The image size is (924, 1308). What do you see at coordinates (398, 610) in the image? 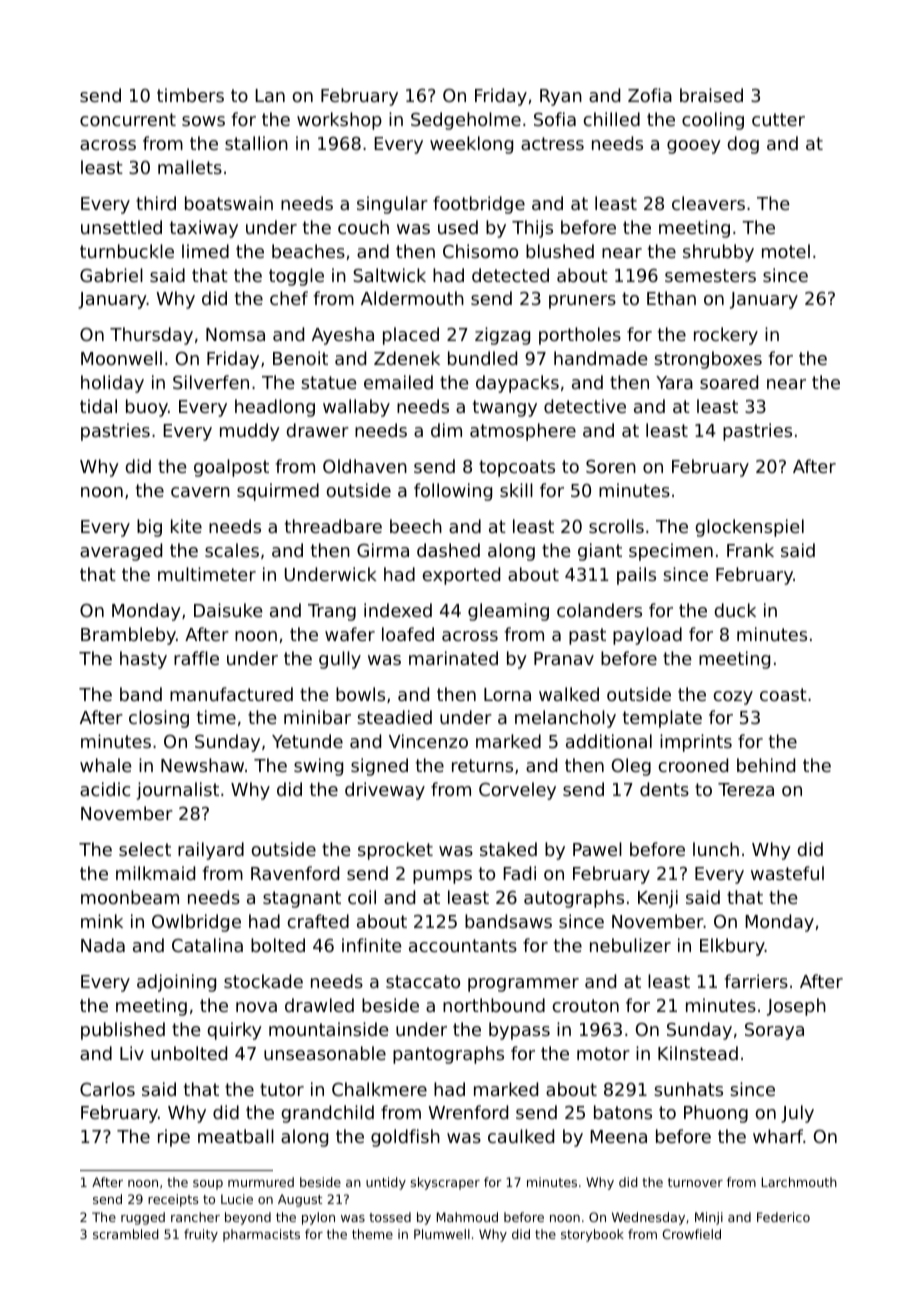
I see `indexed` at bounding box center [398, 610].
